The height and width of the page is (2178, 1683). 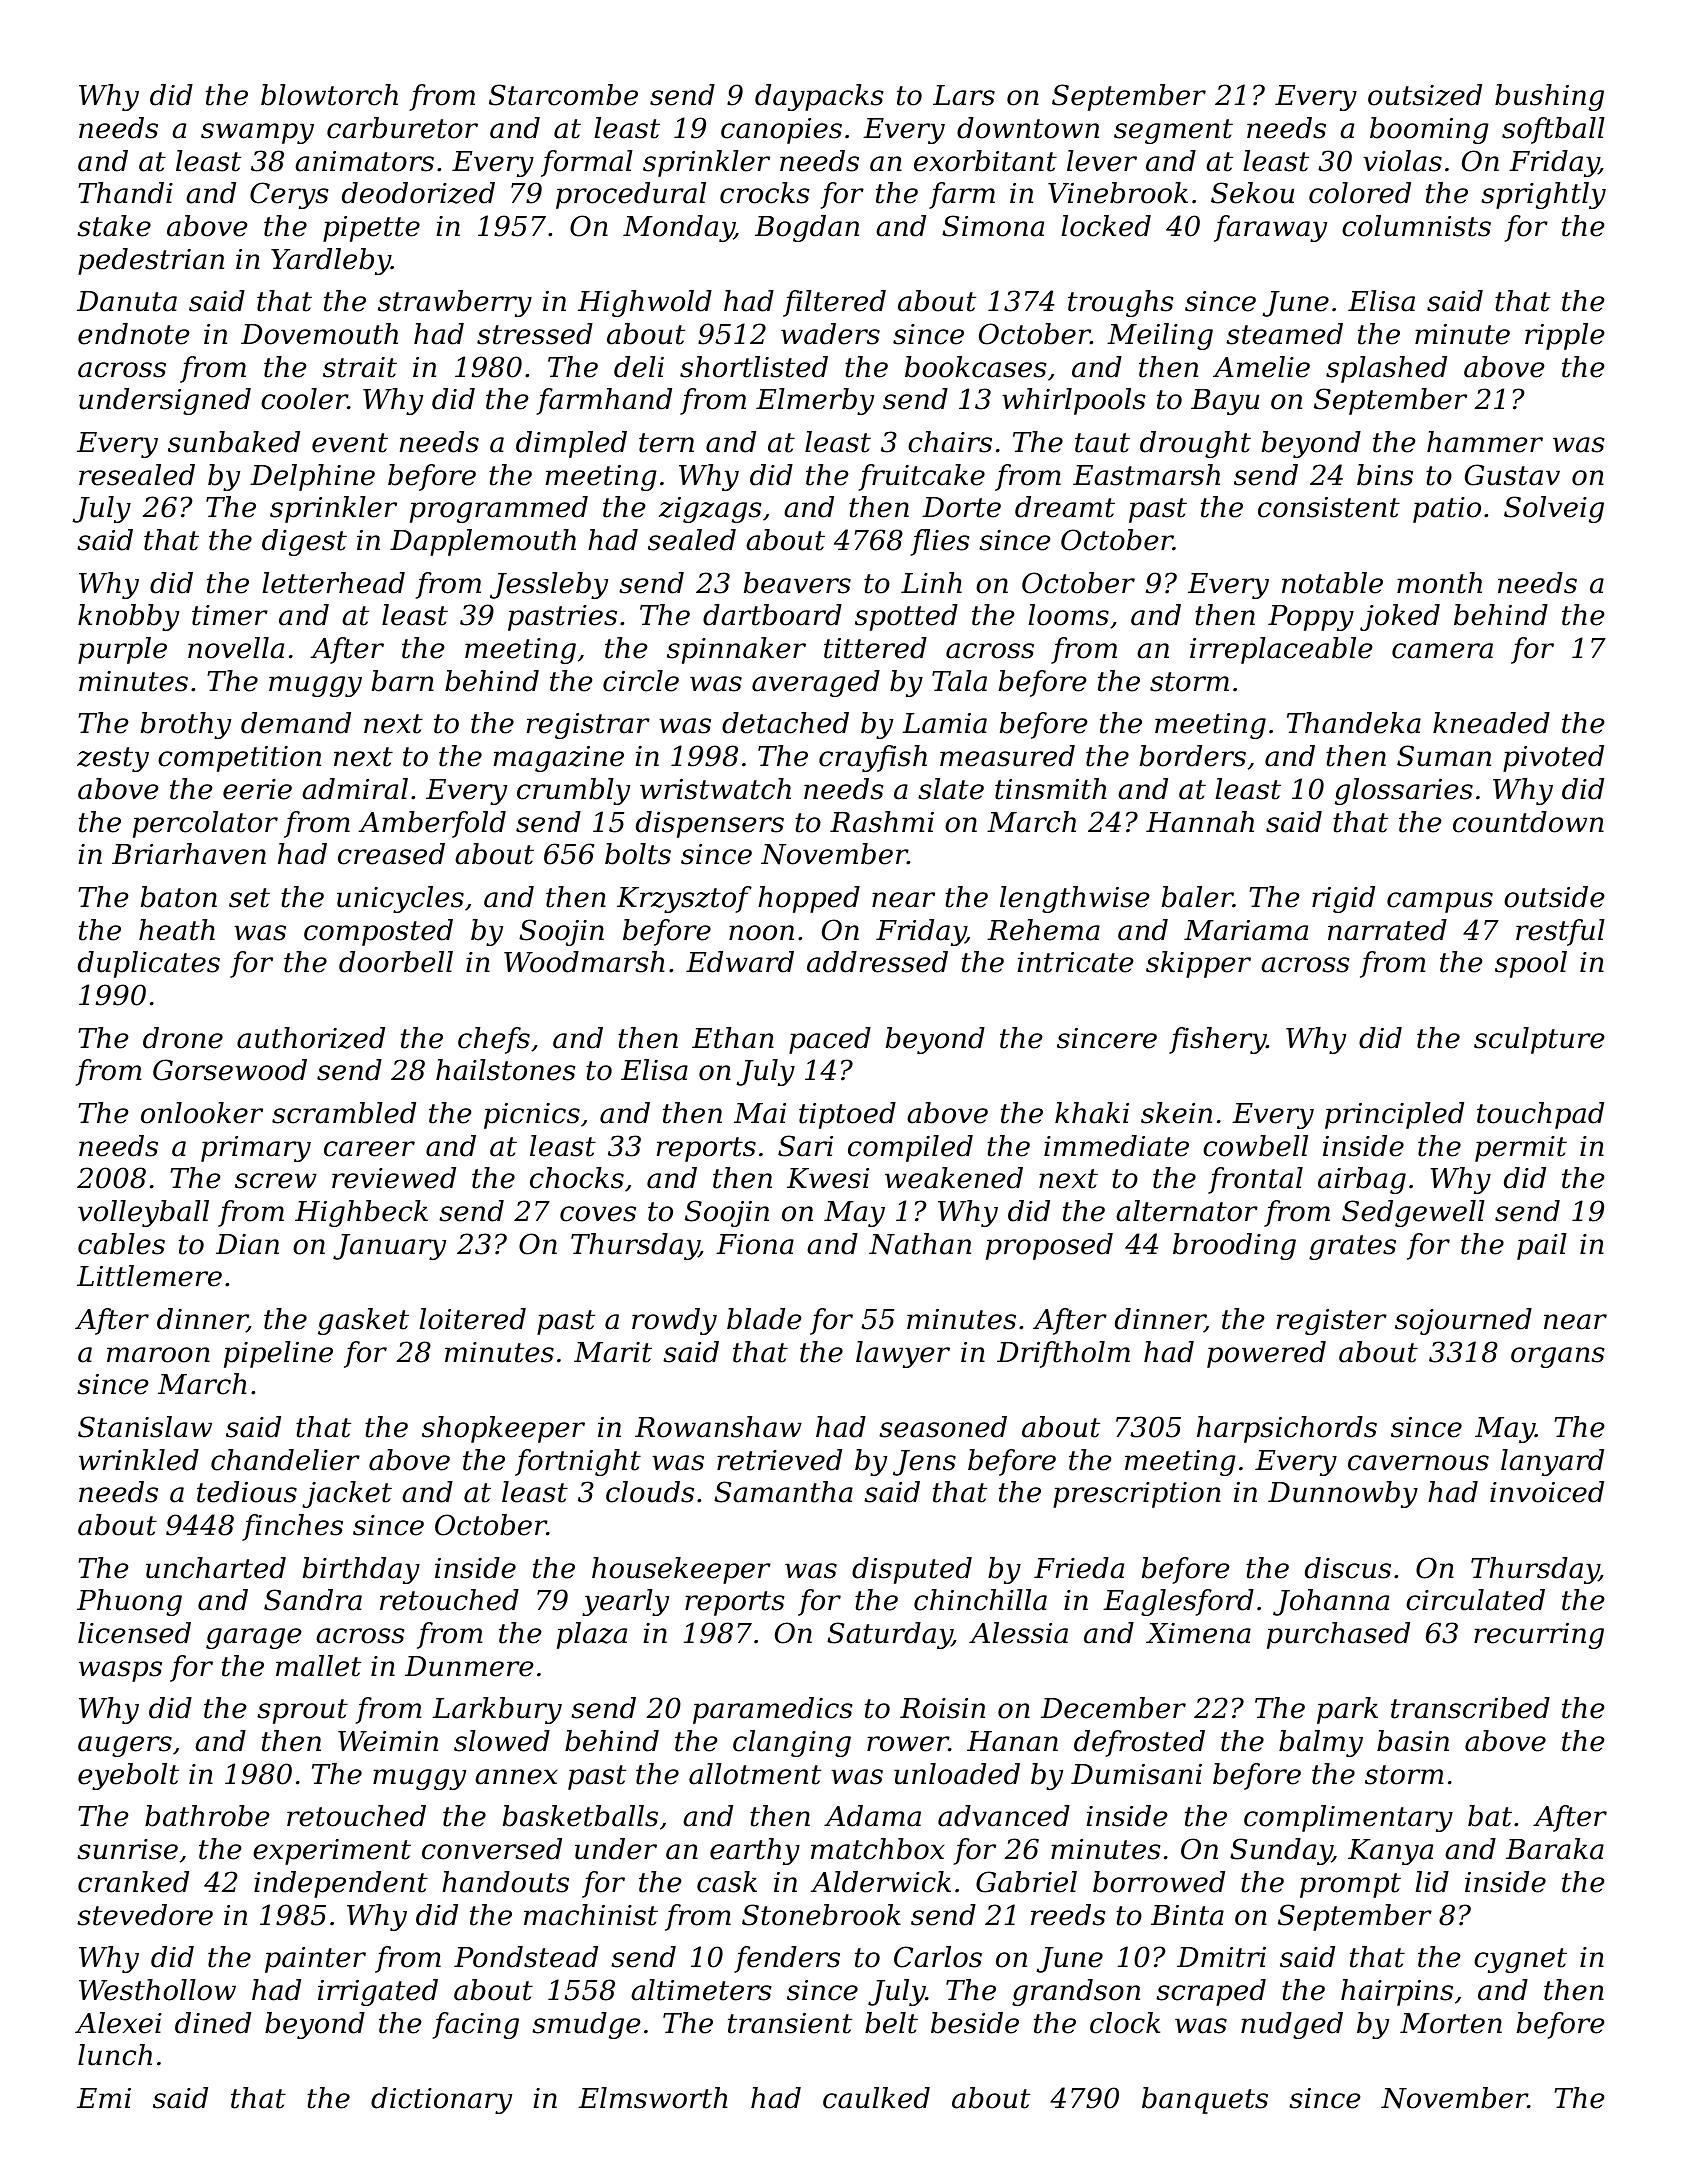 What do you see at coordinates (1394, 1115) in the page?
I see `principled` at bounding box center [1394, 1115].
